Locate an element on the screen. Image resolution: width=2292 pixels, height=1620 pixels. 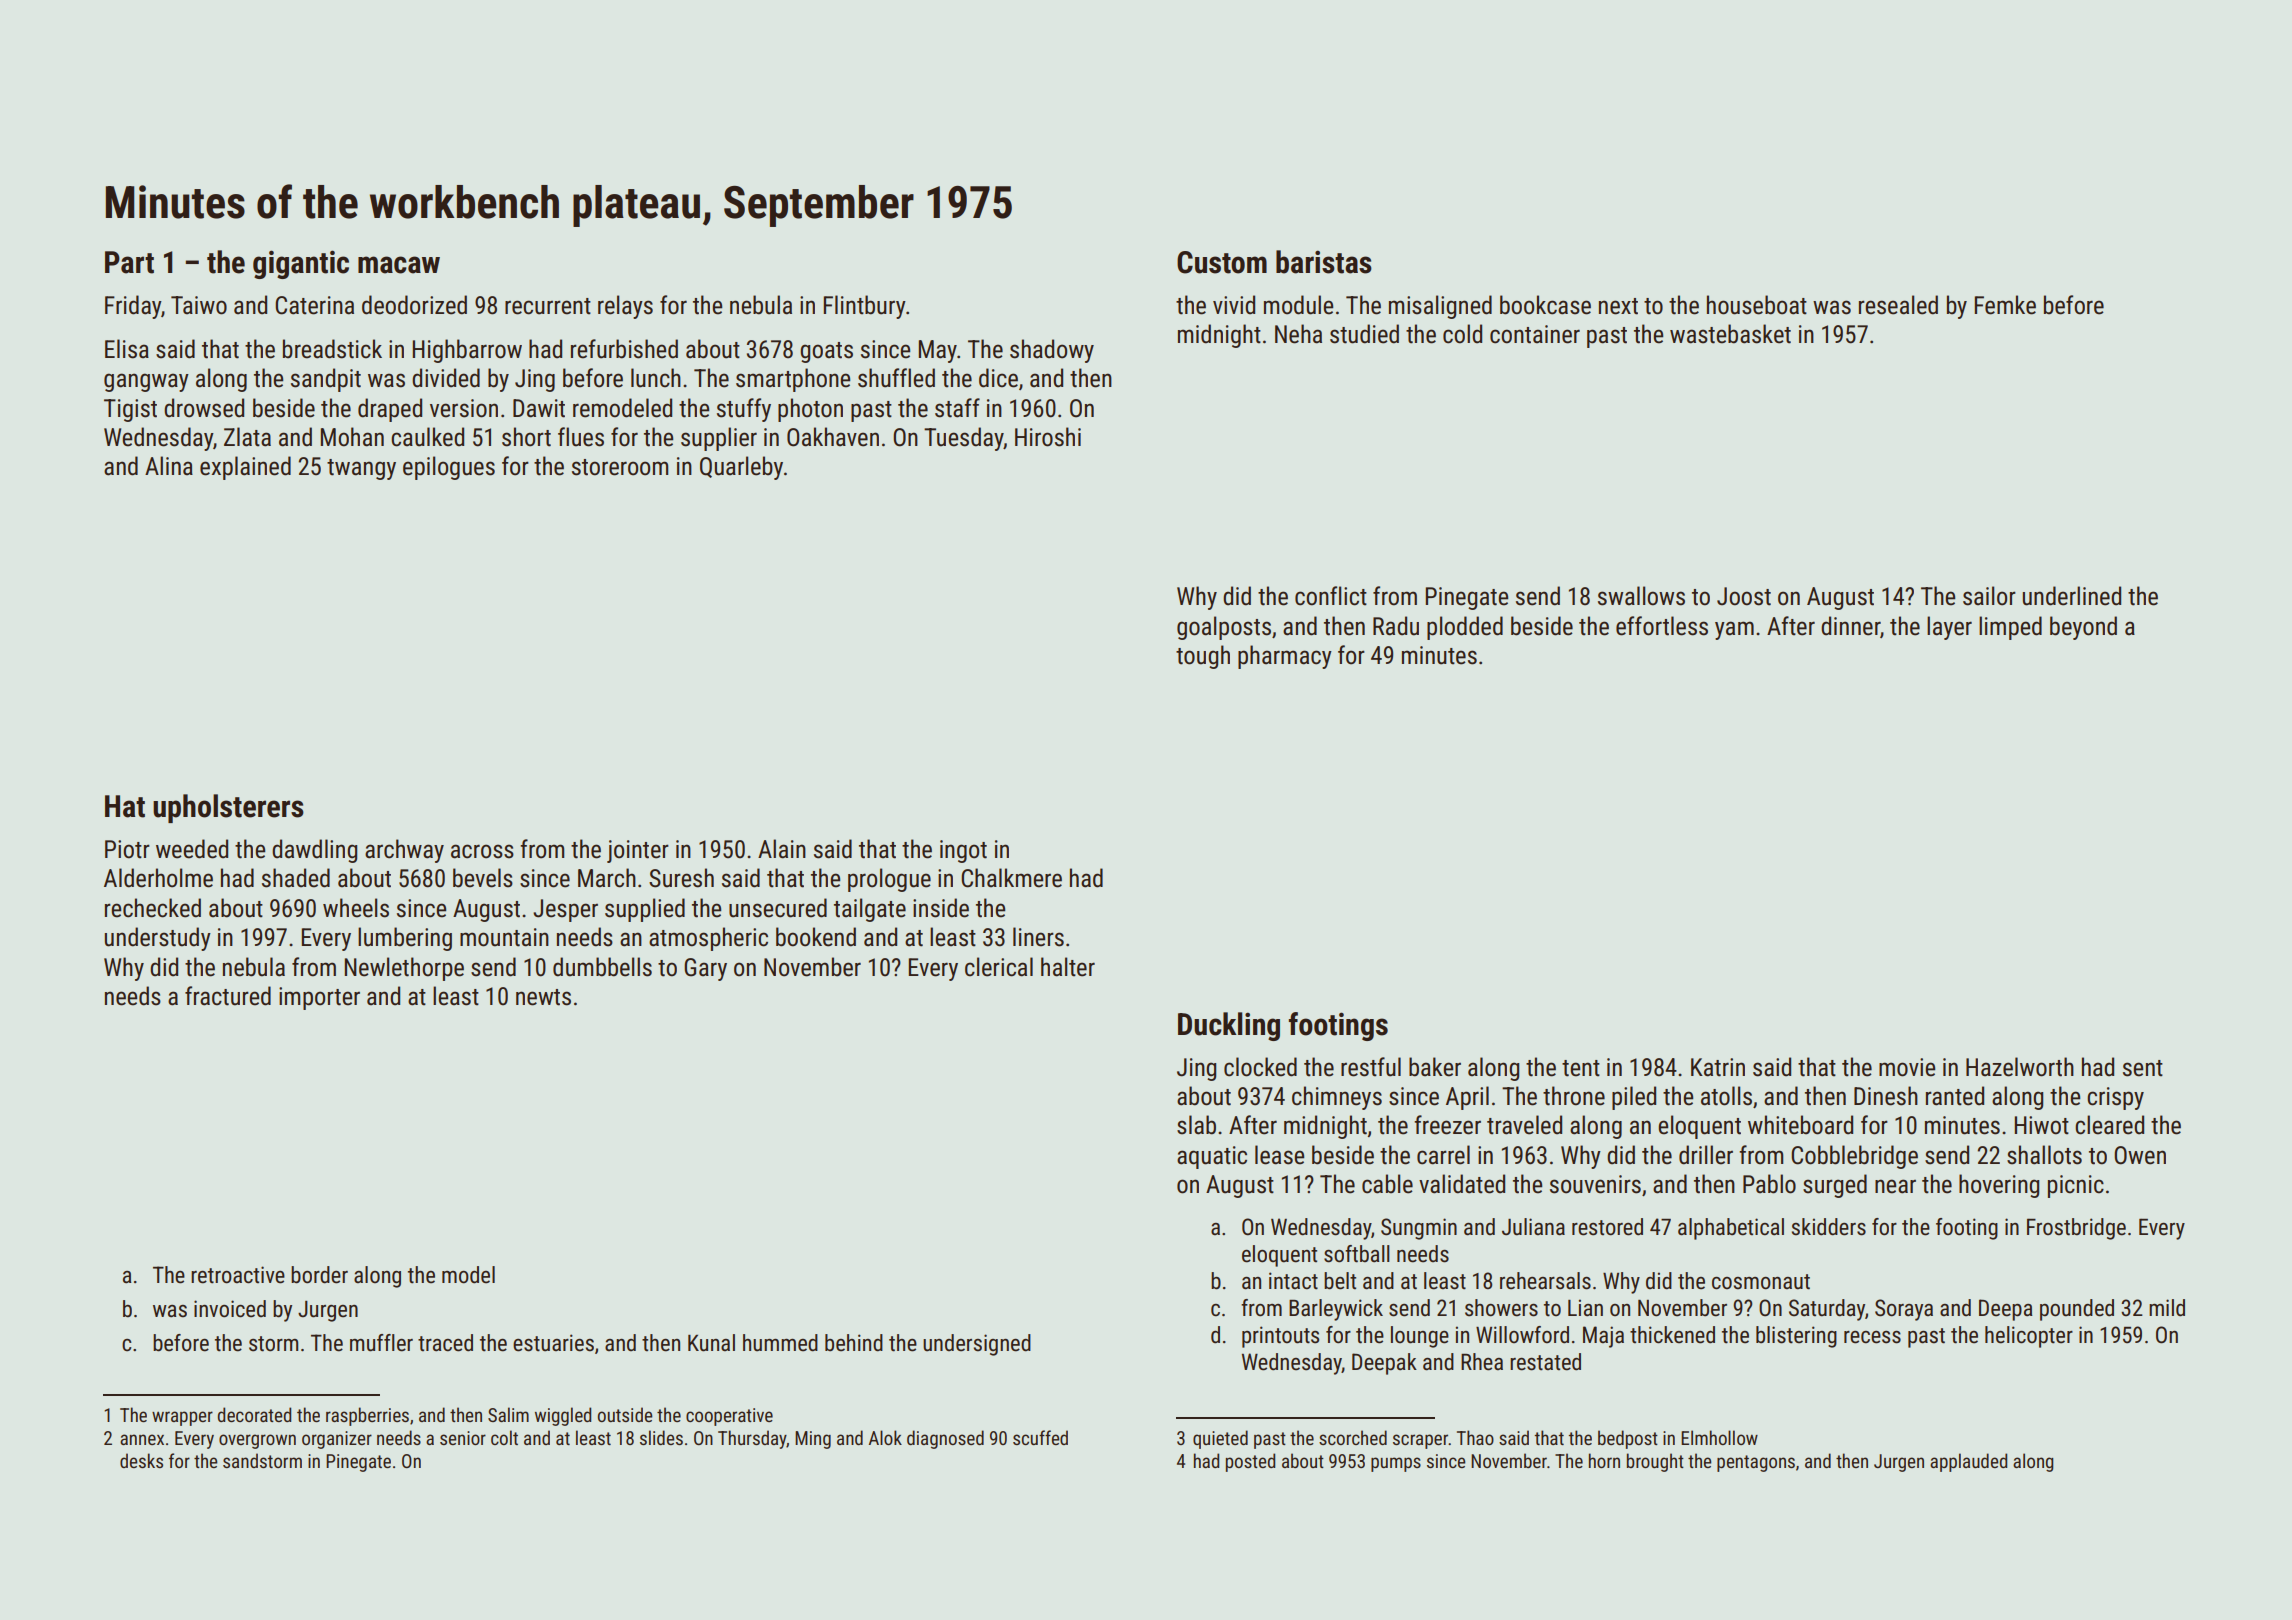
baristas is located at coordinates (1324, 262).
